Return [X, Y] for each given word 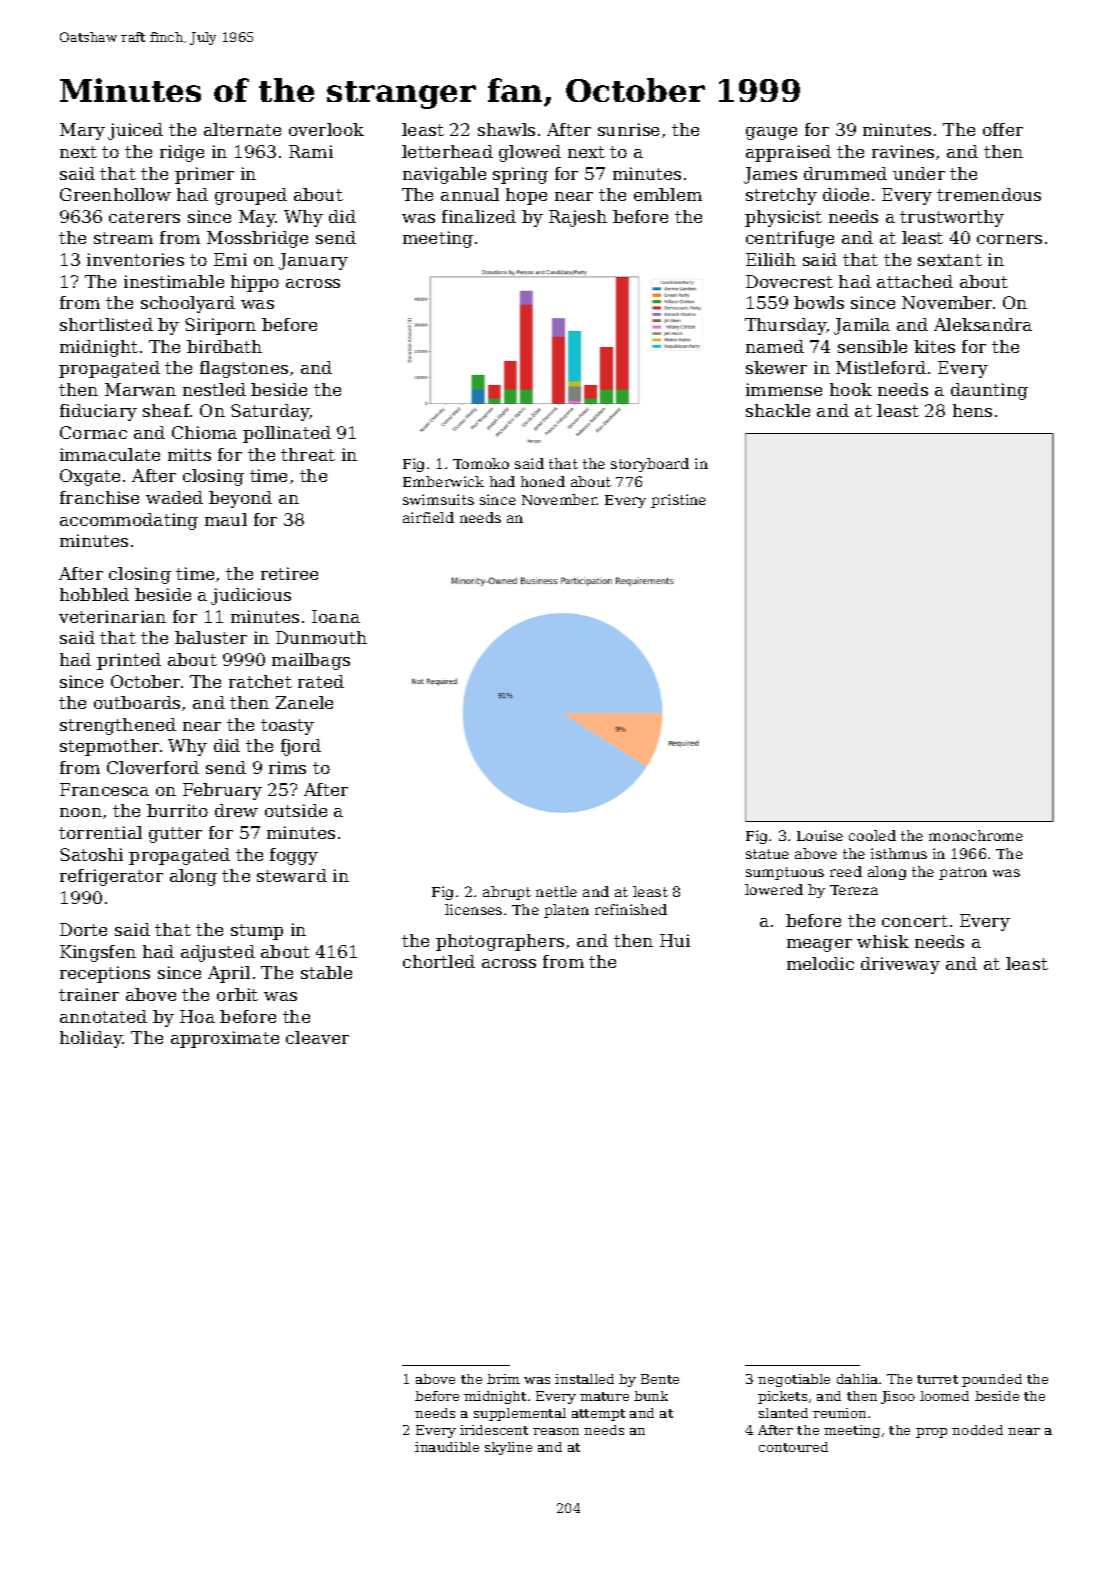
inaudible [447, 1447]
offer [1003, 129]
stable [326, 972]
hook [851, 389]
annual [470, 194]
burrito [177, 810]
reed [846, 871]
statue [767, 854]
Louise [820, 835]
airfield [428, 517]
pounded [992, 1380]
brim [503, 1379]
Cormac [93, 432]
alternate [242, 129]
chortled [439, 961]
